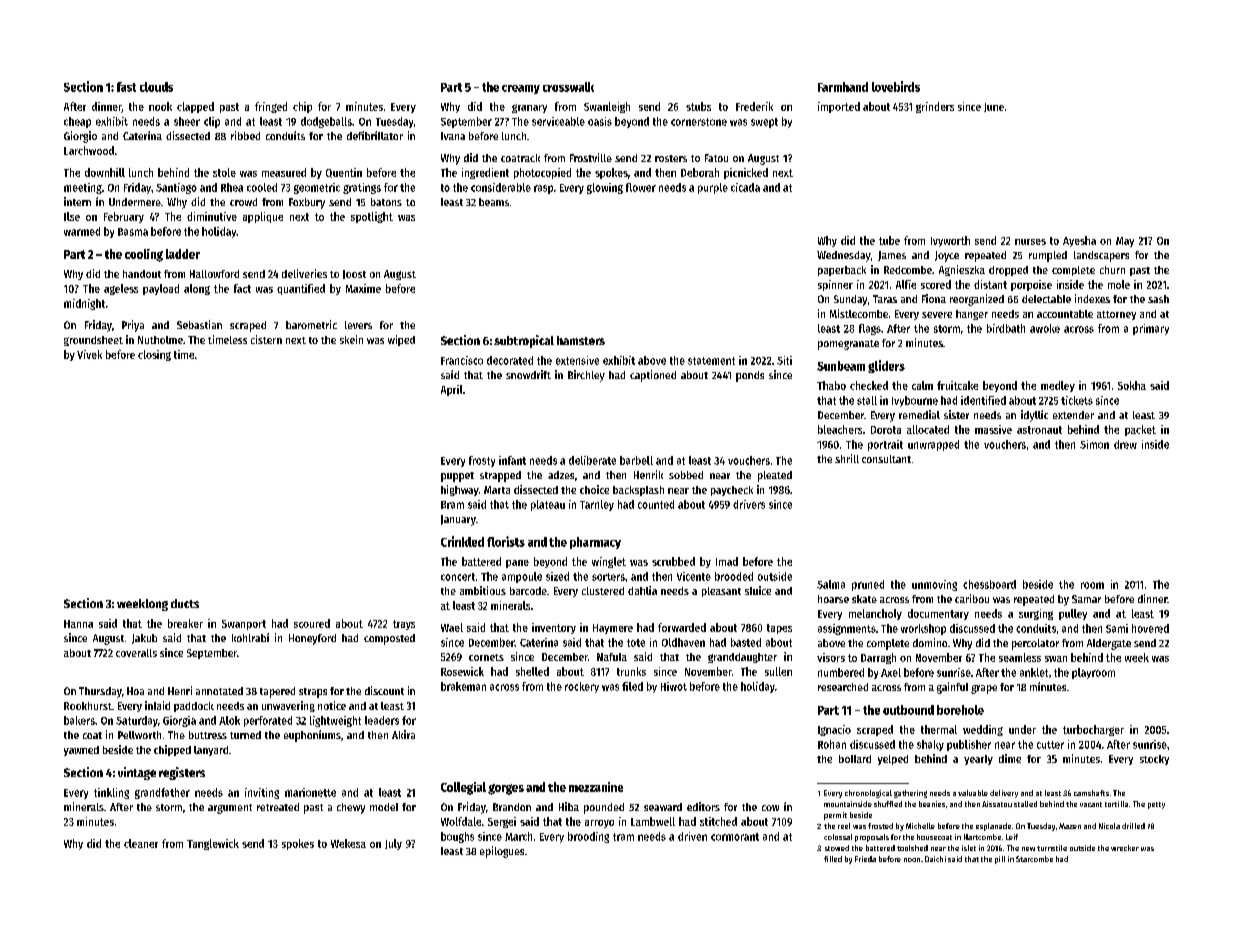 Image resolution: width=1233 pixels, height=952 pixels. Describe the element at coordinates (568, 87) in the screenshot. I see `crosswalk` at that location.
